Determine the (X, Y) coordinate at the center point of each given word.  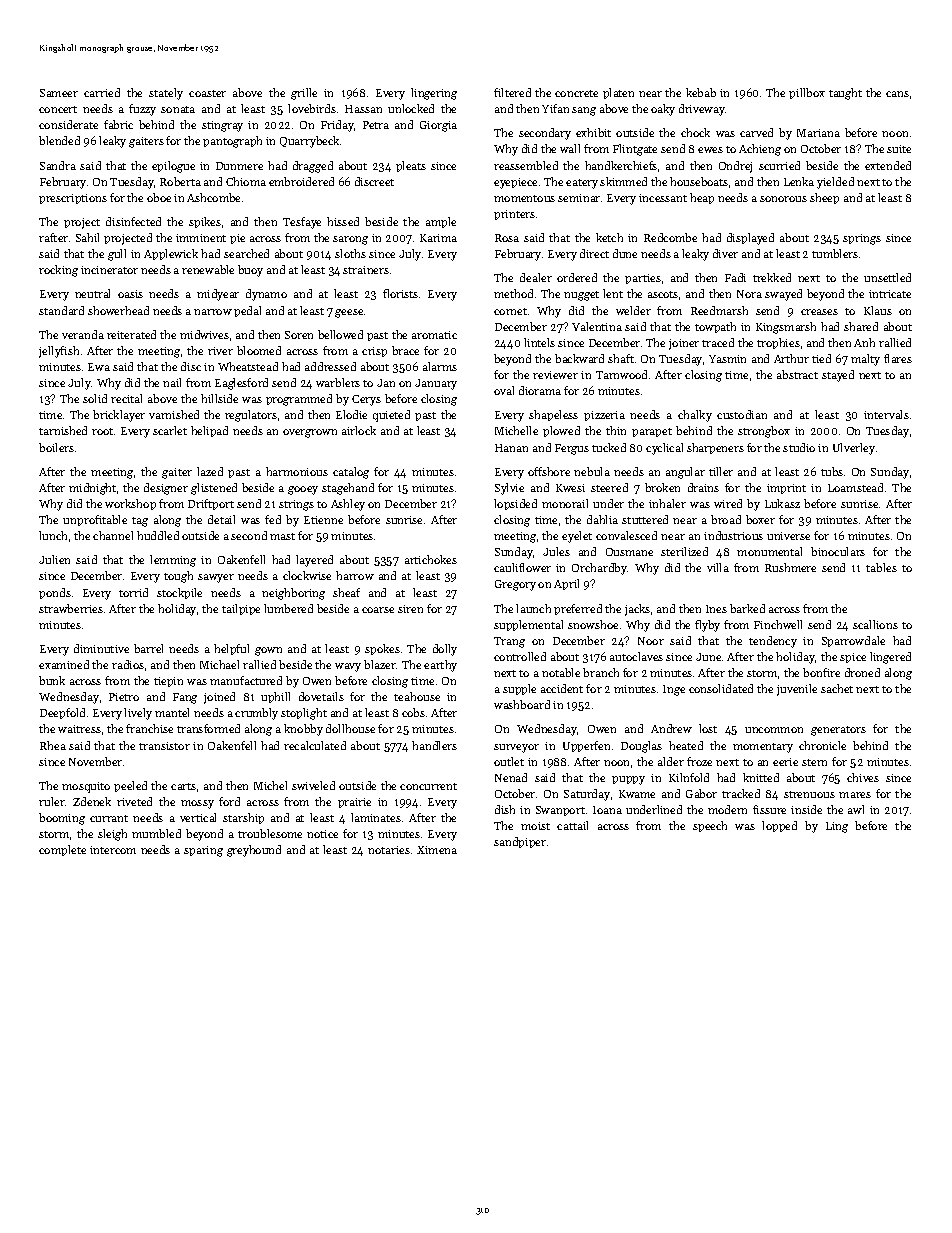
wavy (348, 667)
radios (128, 664)
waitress (79, 729)
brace (405, 350)
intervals (886, 414)
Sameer (59, 93)
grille (304, 94)
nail (172, 382)
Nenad (511, 777)
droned (862, 672)
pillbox (807, 93)
